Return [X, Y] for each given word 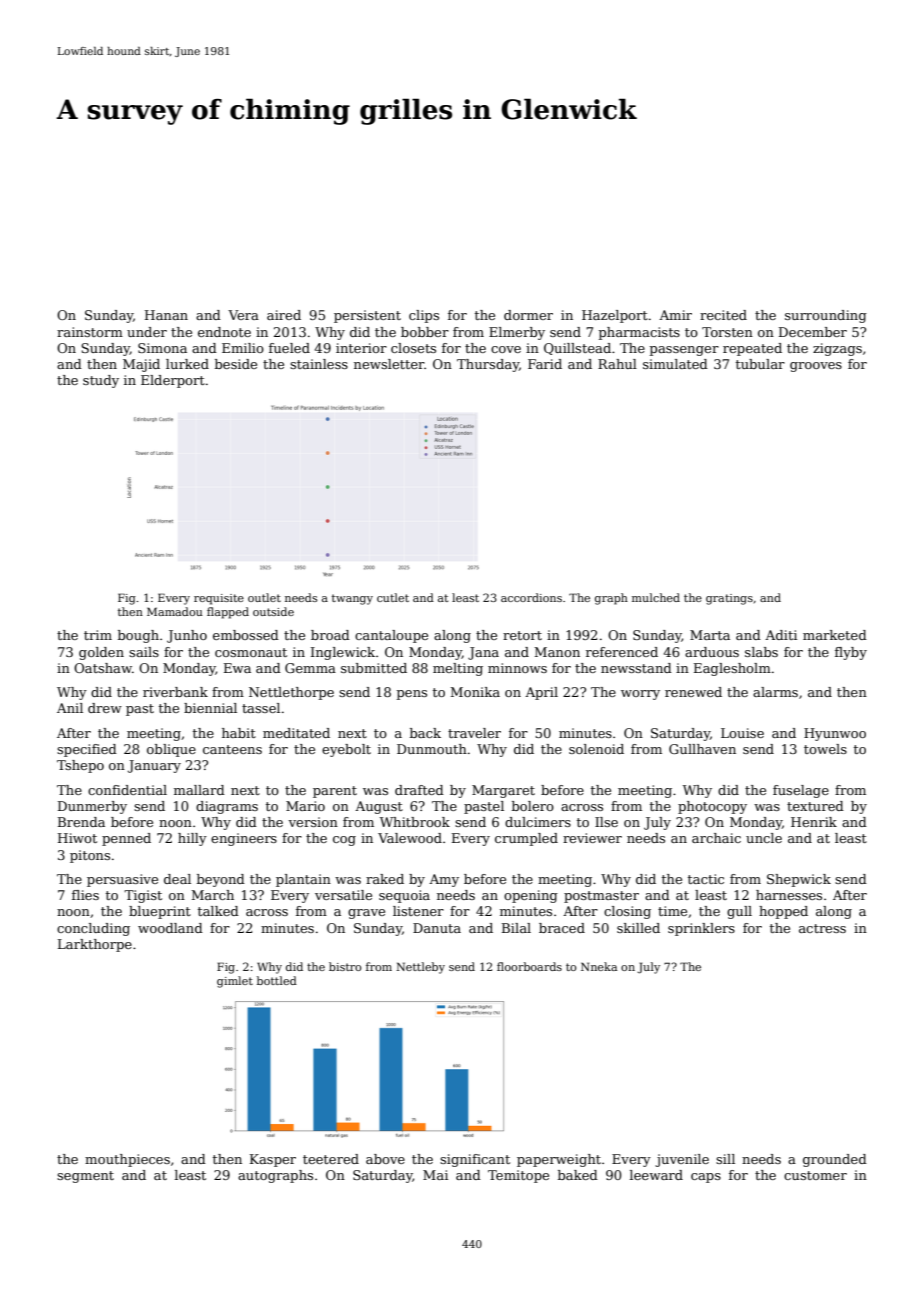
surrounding [826, 316]
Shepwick [799, 880]
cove [506, 349]
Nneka [599, 966]
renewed [693, 692]
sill [725, 1159]
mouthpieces [127, 1160]
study [101, 381]
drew [105, 708]
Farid [545, 364]
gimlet [235, 982]
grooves [816, 367]
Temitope [518, 1176]
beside [236, 364]
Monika [475, 692]
